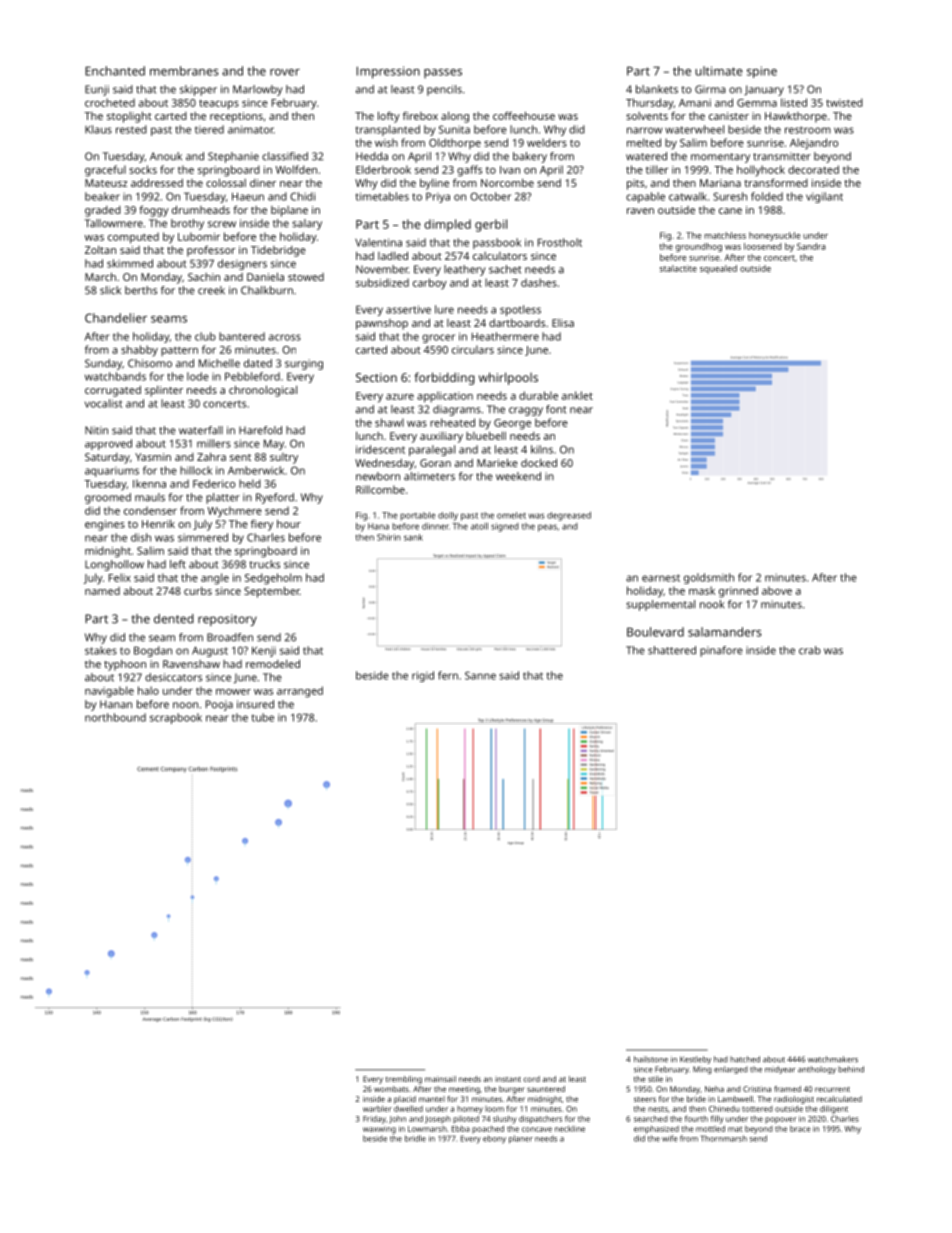 This screenshot has height=1233, width=952. Describe the element at coordinates (377, 1109) in the screenshot. I see `warbler` at that location.
